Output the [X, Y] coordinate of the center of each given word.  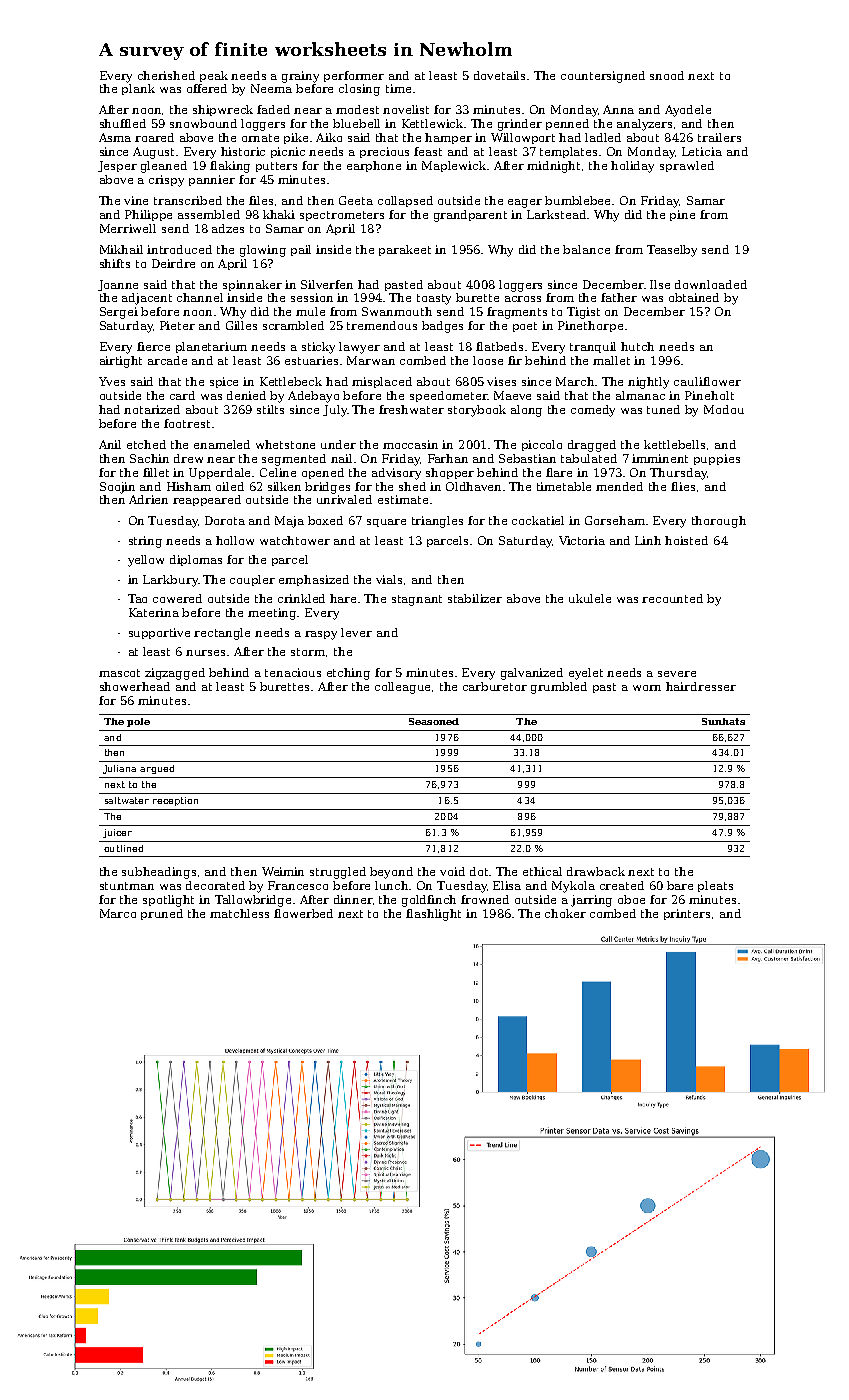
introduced [179, 249]
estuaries [311, 360]
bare [680, 885]
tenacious [293, 672]
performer [354, 76]
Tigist [583, 313]
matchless [239, 913]
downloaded [711, 284]
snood [667, 75]
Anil [110, 444]
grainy [300, 77]
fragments [517, 313]
